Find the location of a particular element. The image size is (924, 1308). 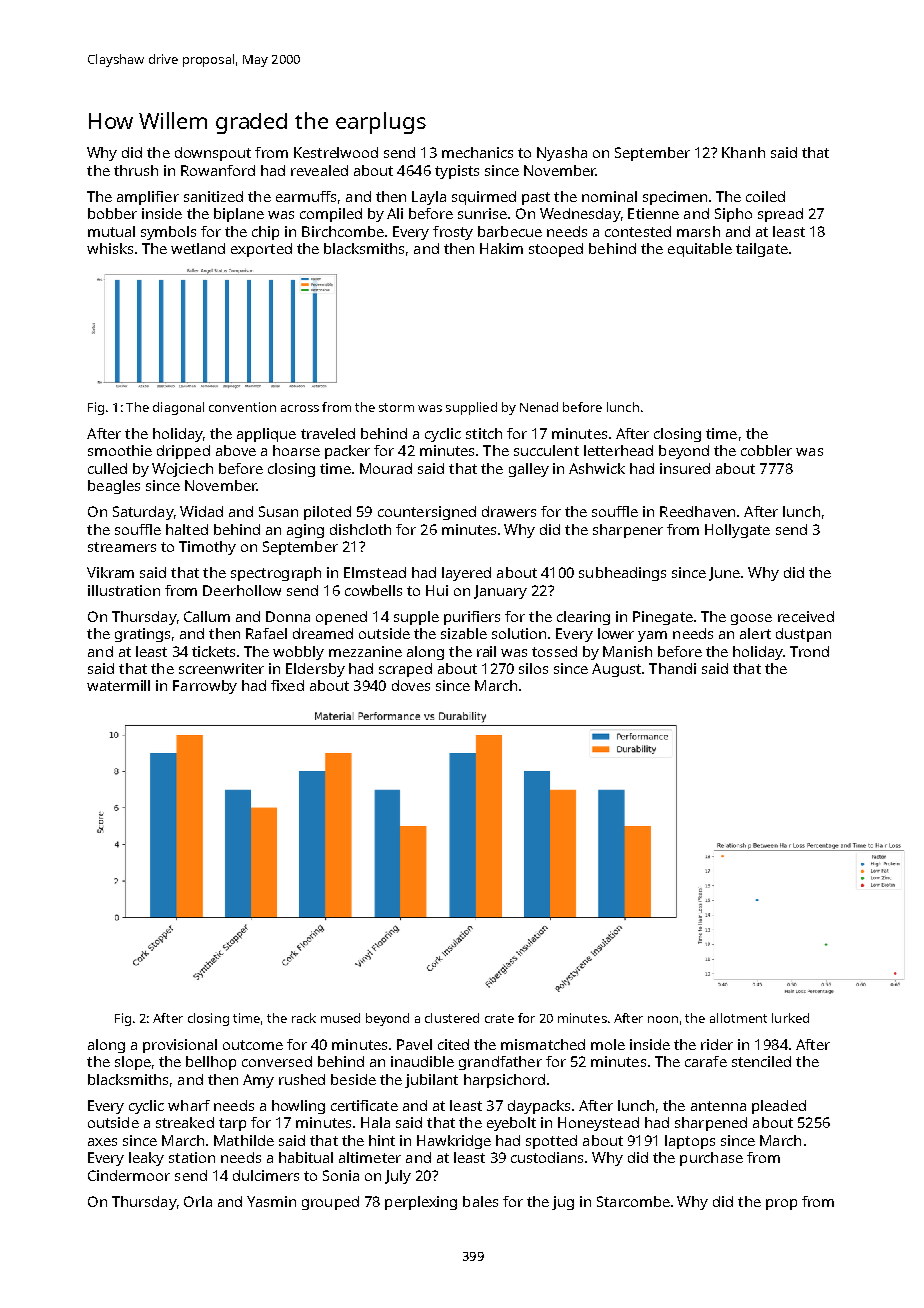

provisional is located at coordinates (180, 1046).
